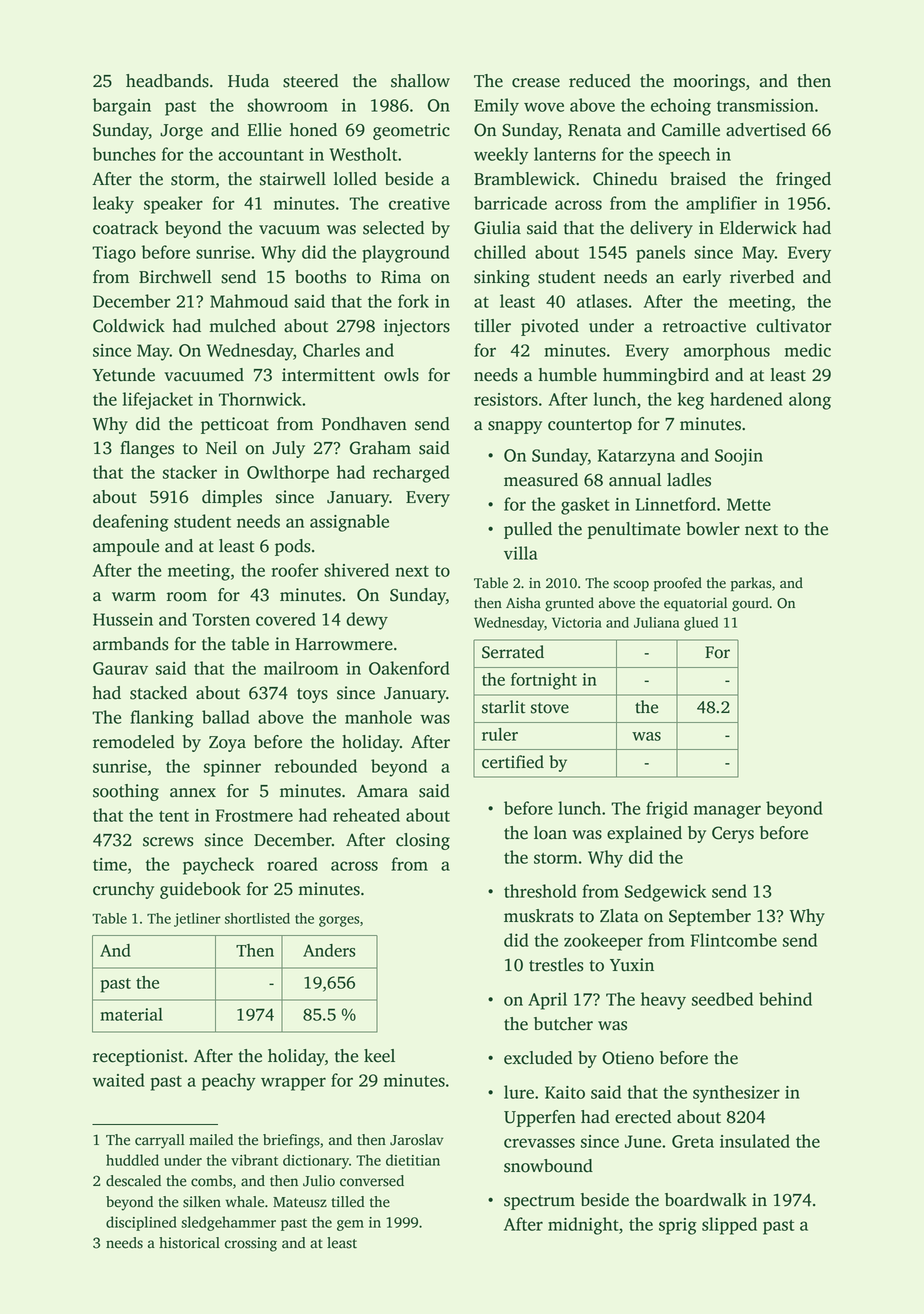 The image size is (924, 1314). Describe the element at coordinates (548, 1166) in the document. I see `snowbound` at that location.
